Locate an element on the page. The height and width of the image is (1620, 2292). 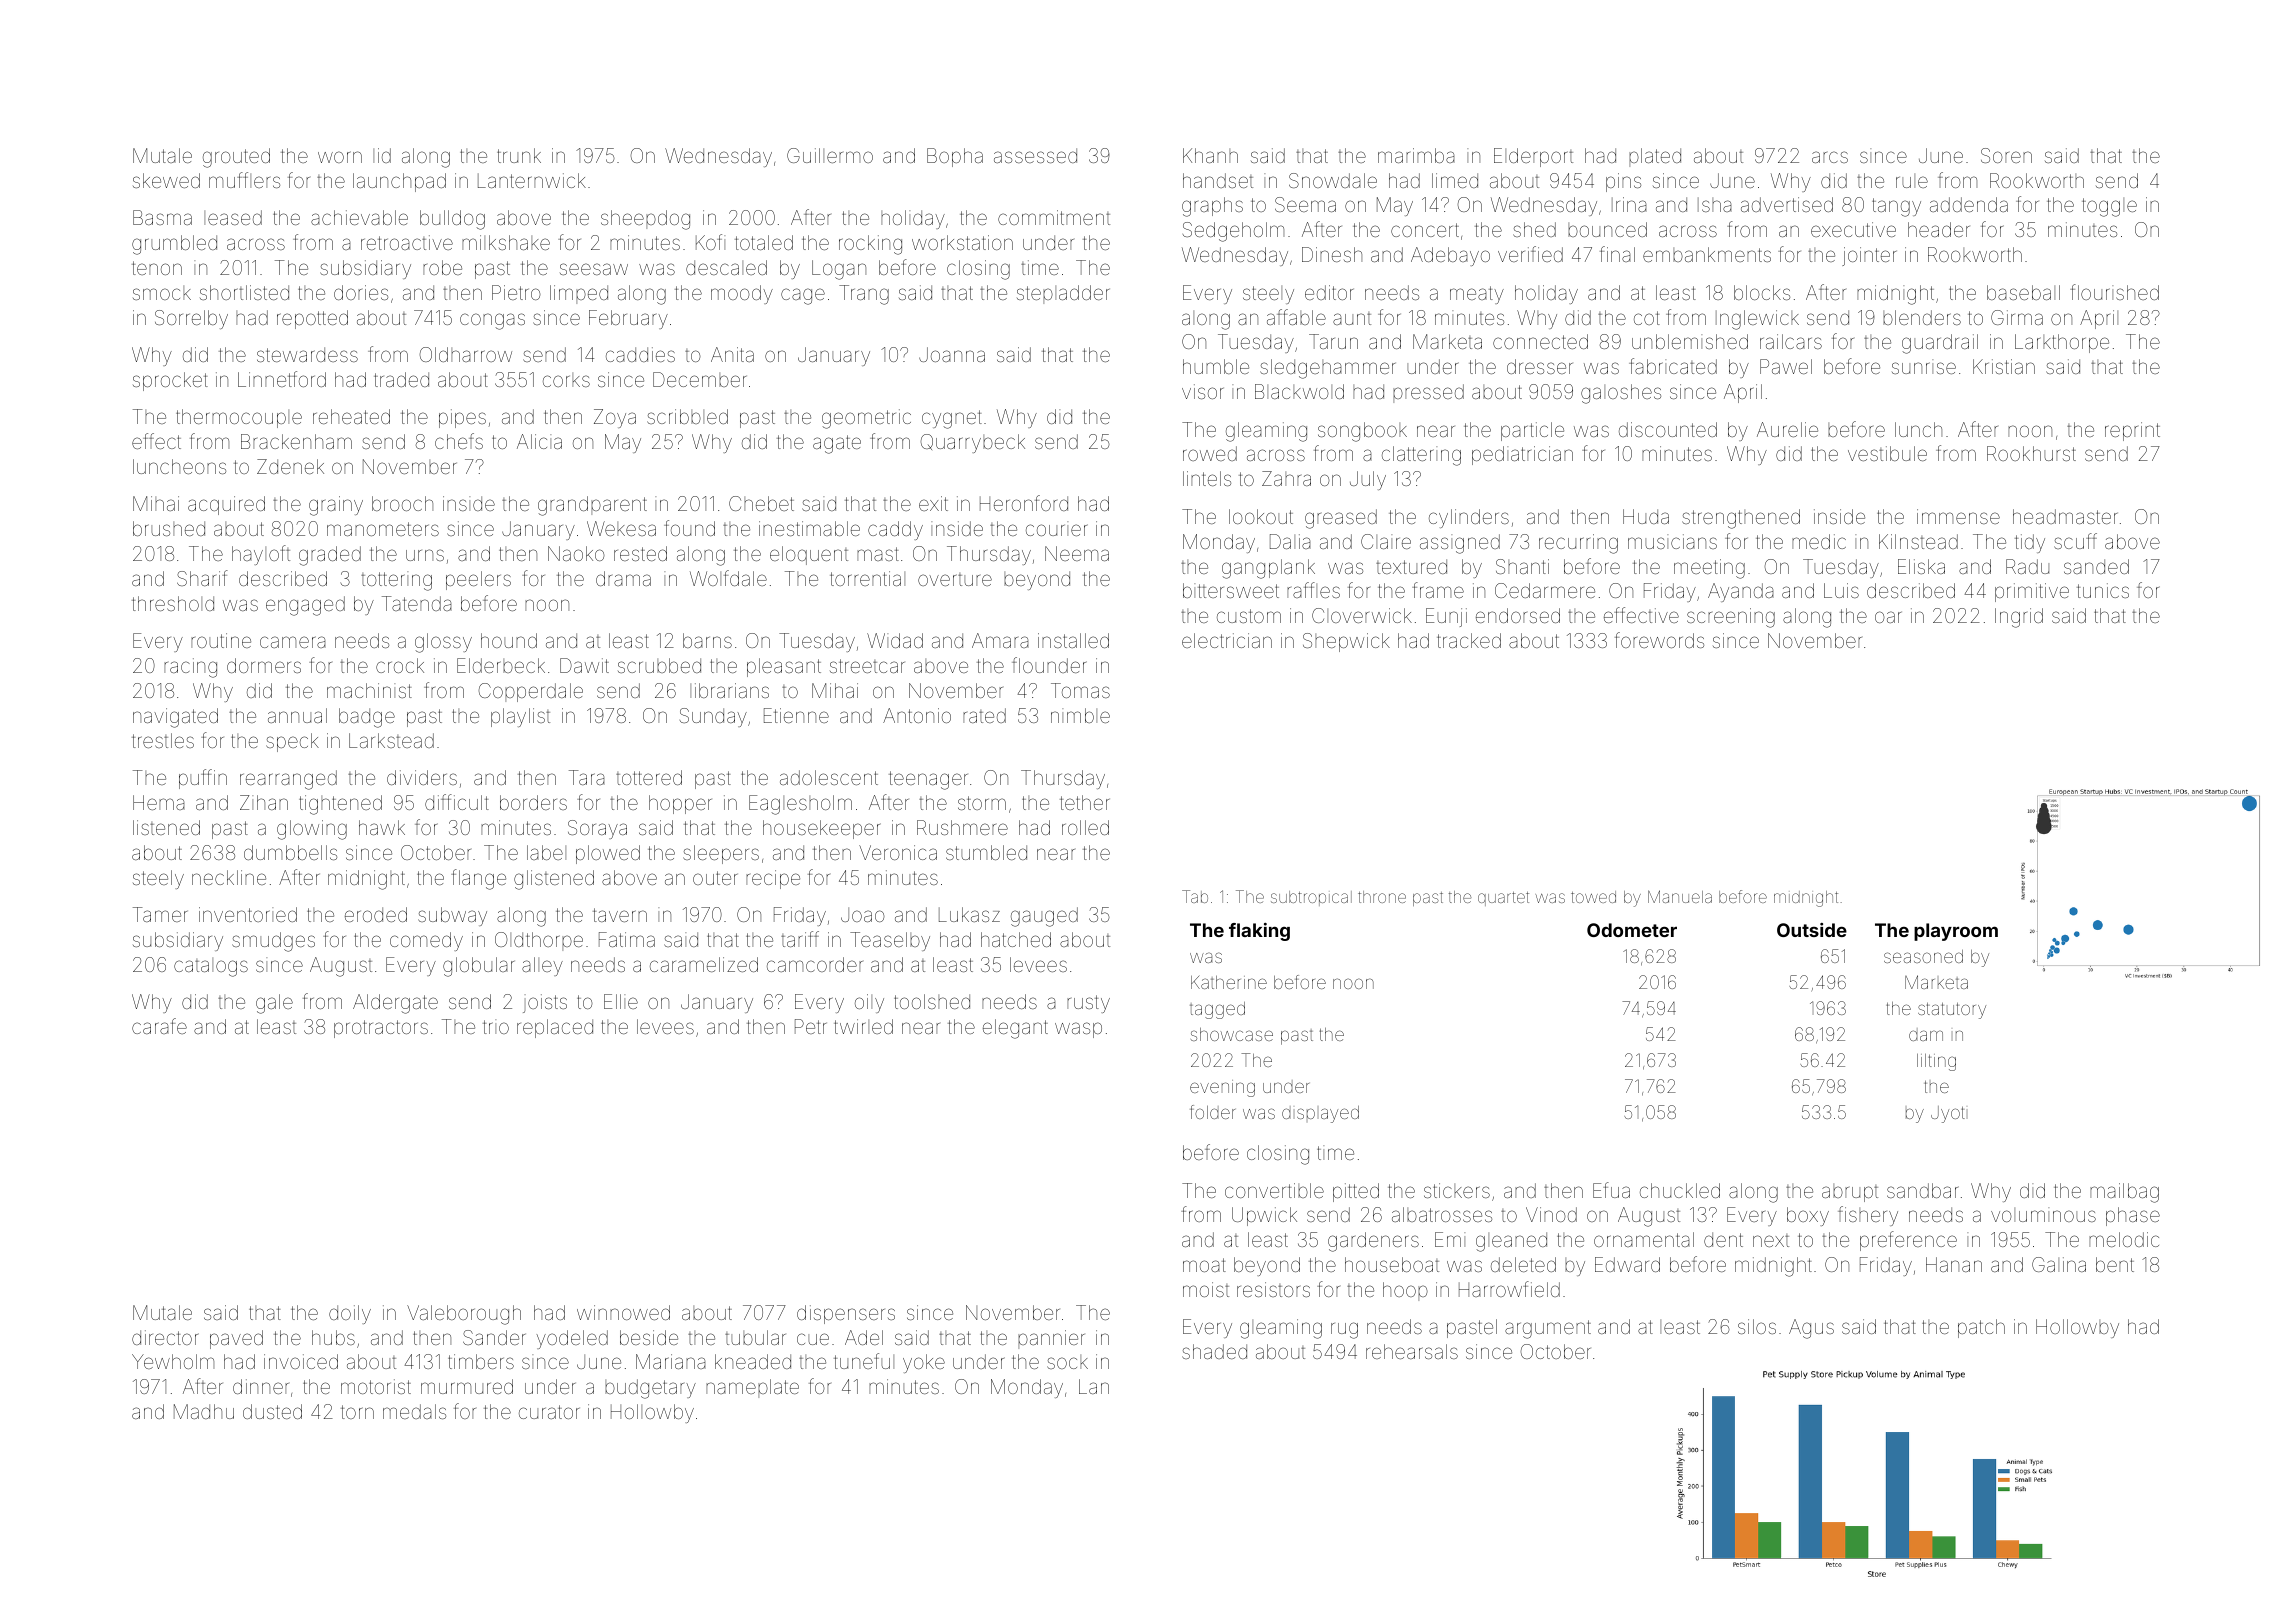
tagged is located at coordinates (1217, 1010).
